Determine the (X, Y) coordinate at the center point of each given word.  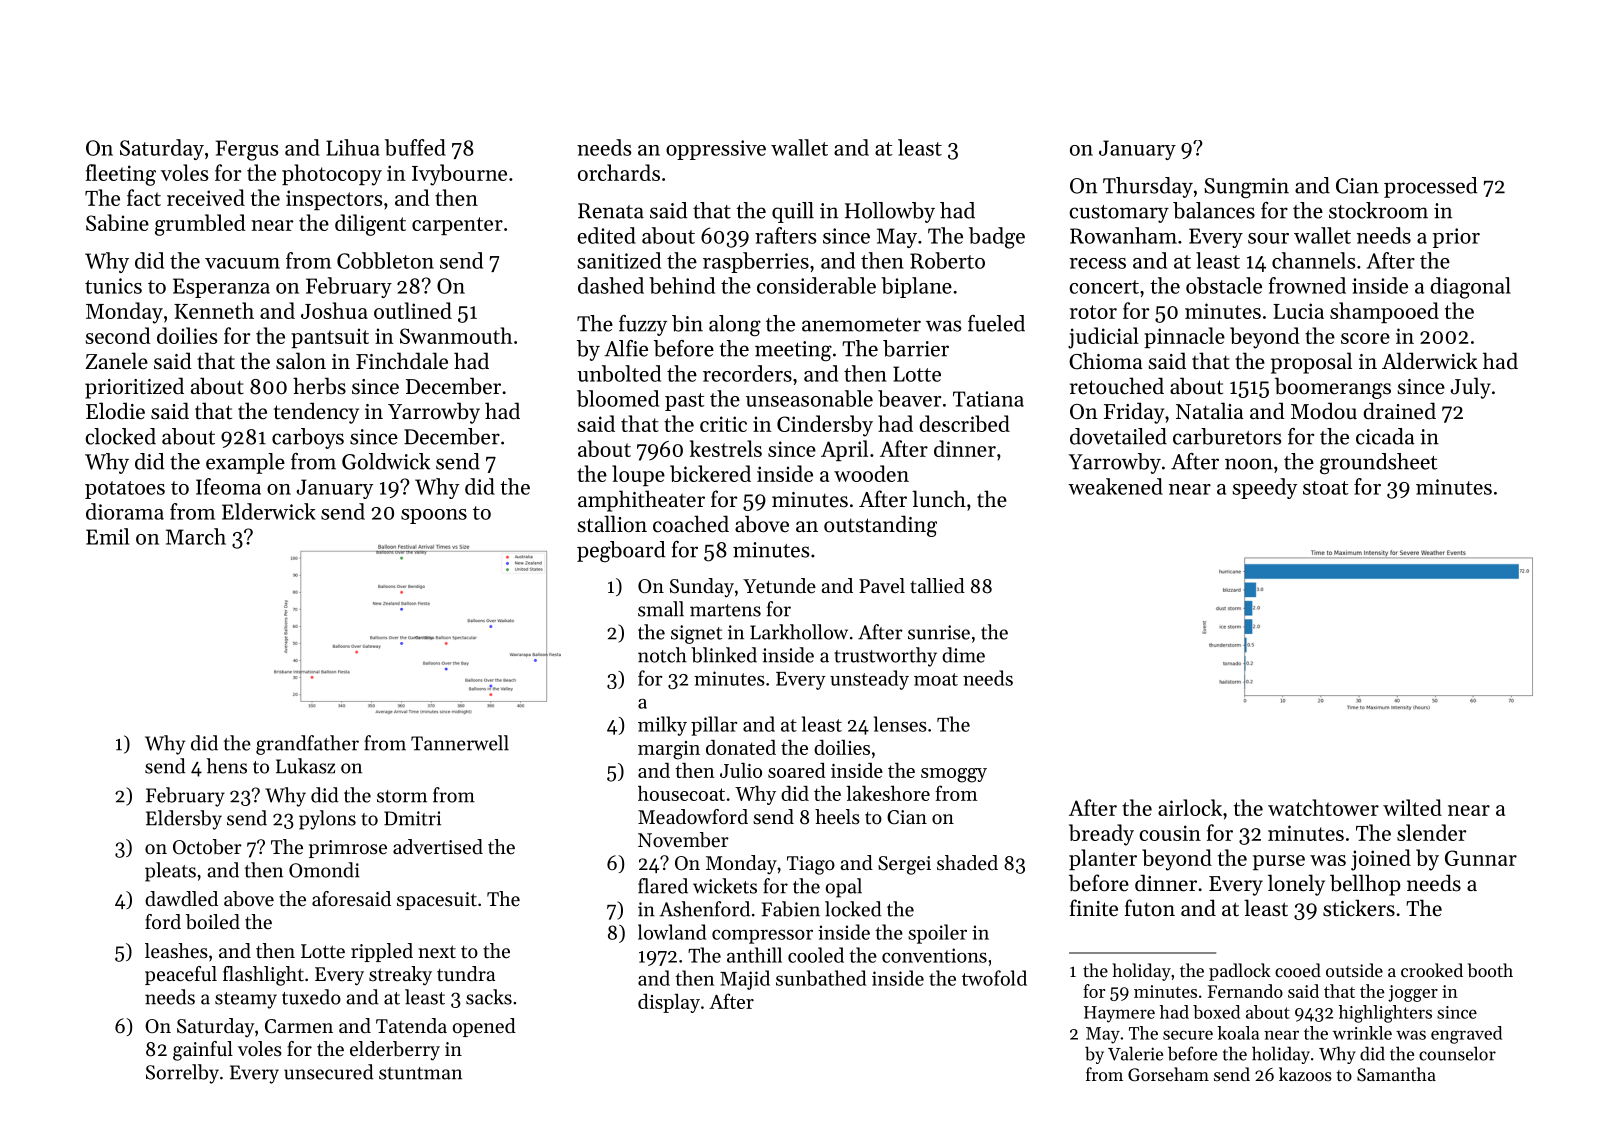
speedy (1264, 488)
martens (725, 610)
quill (793, 212)
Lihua (353, 147)
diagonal (1470, 288)
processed (1430, 187)
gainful (203, 1051)
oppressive (716, 150)
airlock (1190, 807)
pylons (327, 820)
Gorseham (1168, 1074)
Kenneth (214, 310)
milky (662, 726)
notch (662, 655)
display (669, 1003)
